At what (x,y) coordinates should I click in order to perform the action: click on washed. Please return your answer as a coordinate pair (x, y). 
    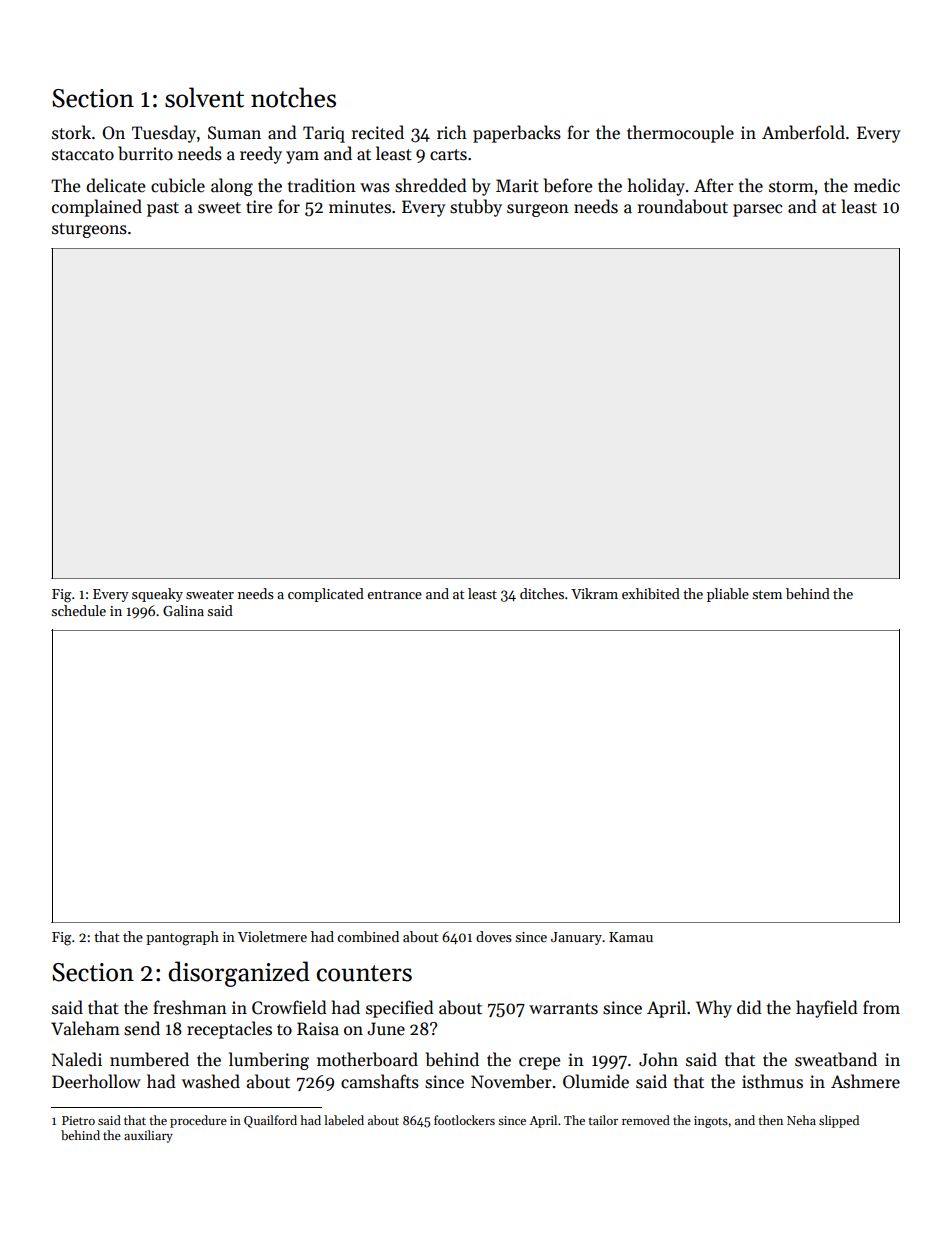
    Looking at the image, I should click on (211, 1081).
